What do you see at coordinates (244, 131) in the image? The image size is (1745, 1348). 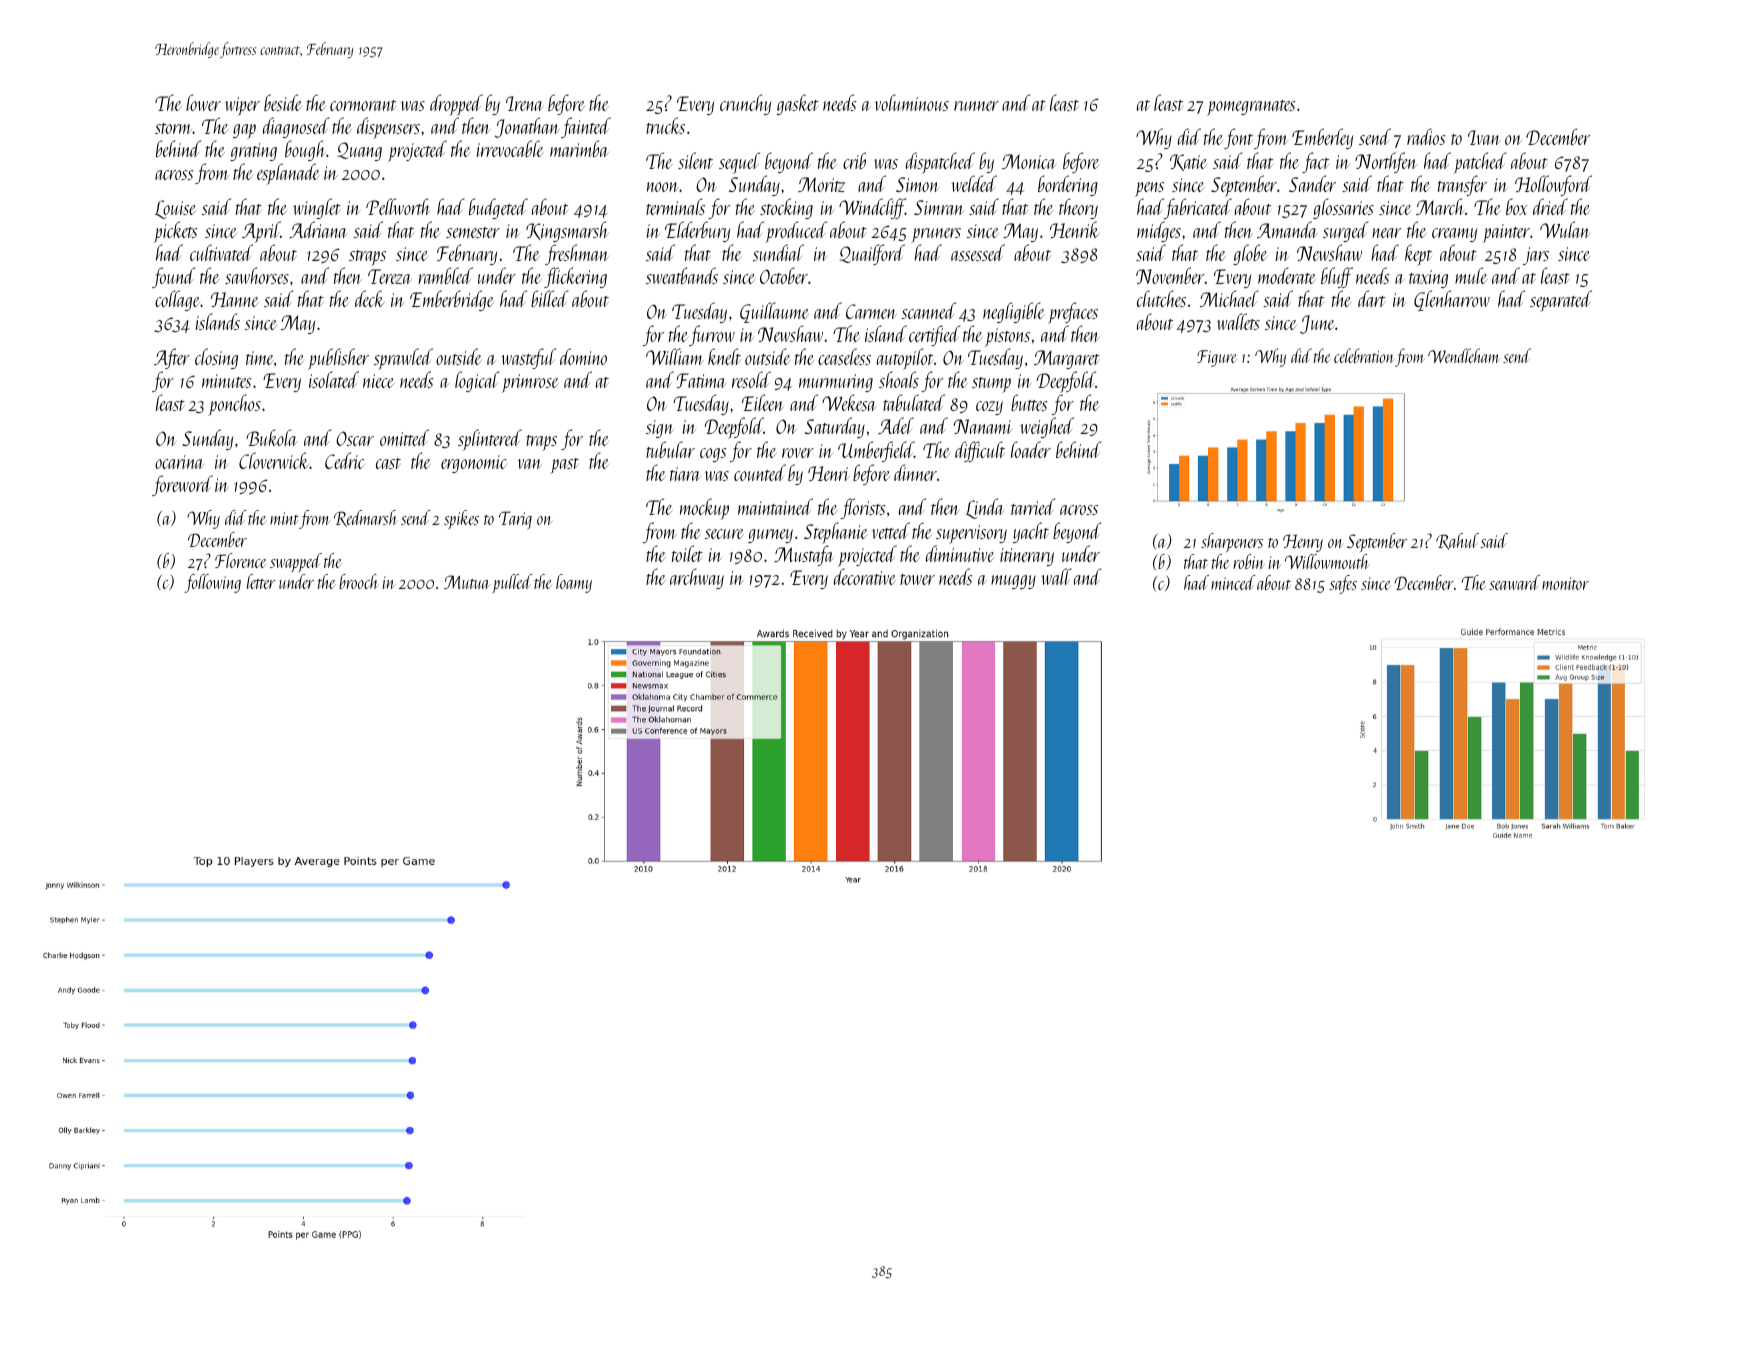 I see `gap` at bounding box center [244, 131].
